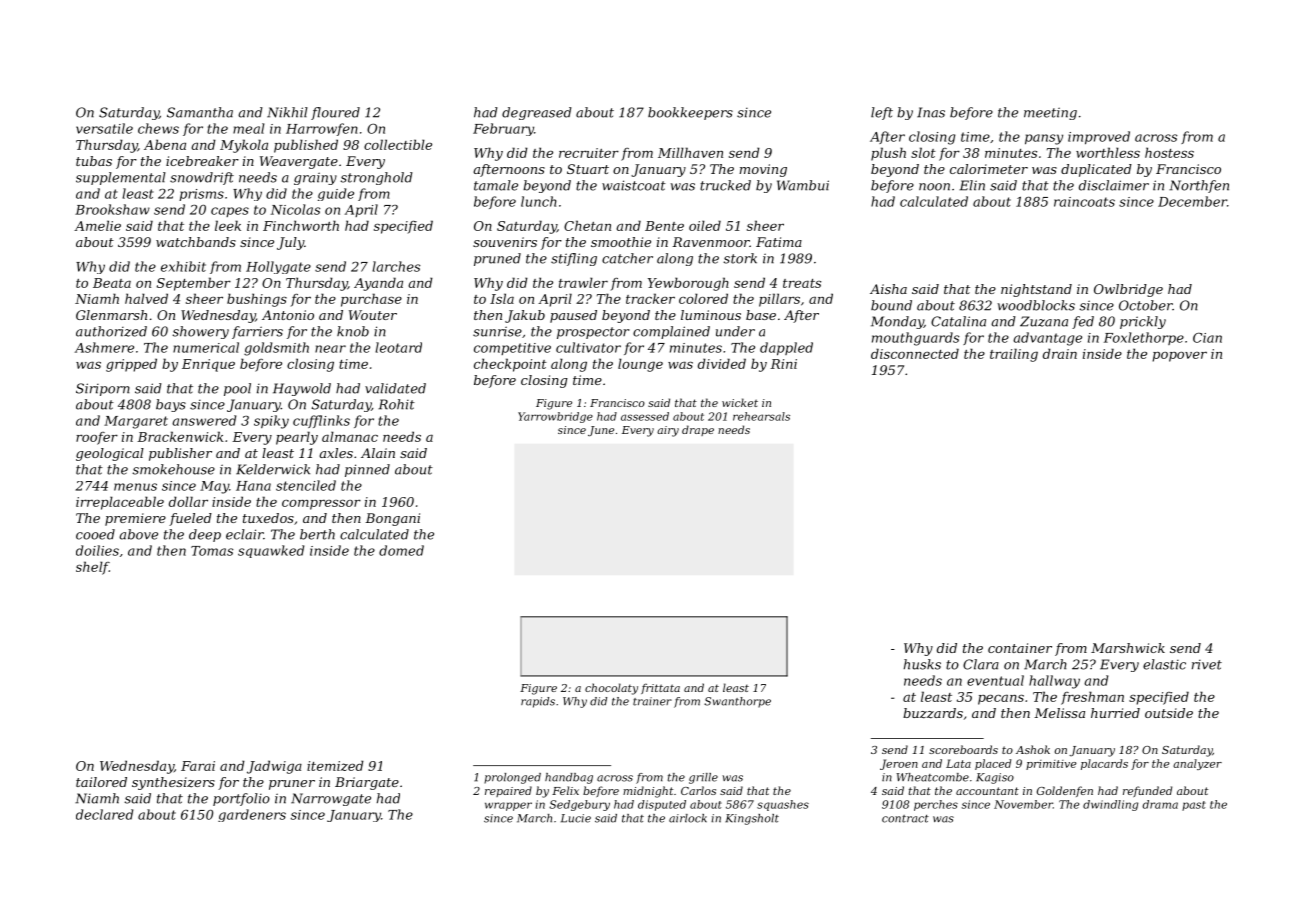 The height and width of the document is (924, 1308). Describe the element at coordinates (392, 519) in the document. I see `Bongani` at that location.
